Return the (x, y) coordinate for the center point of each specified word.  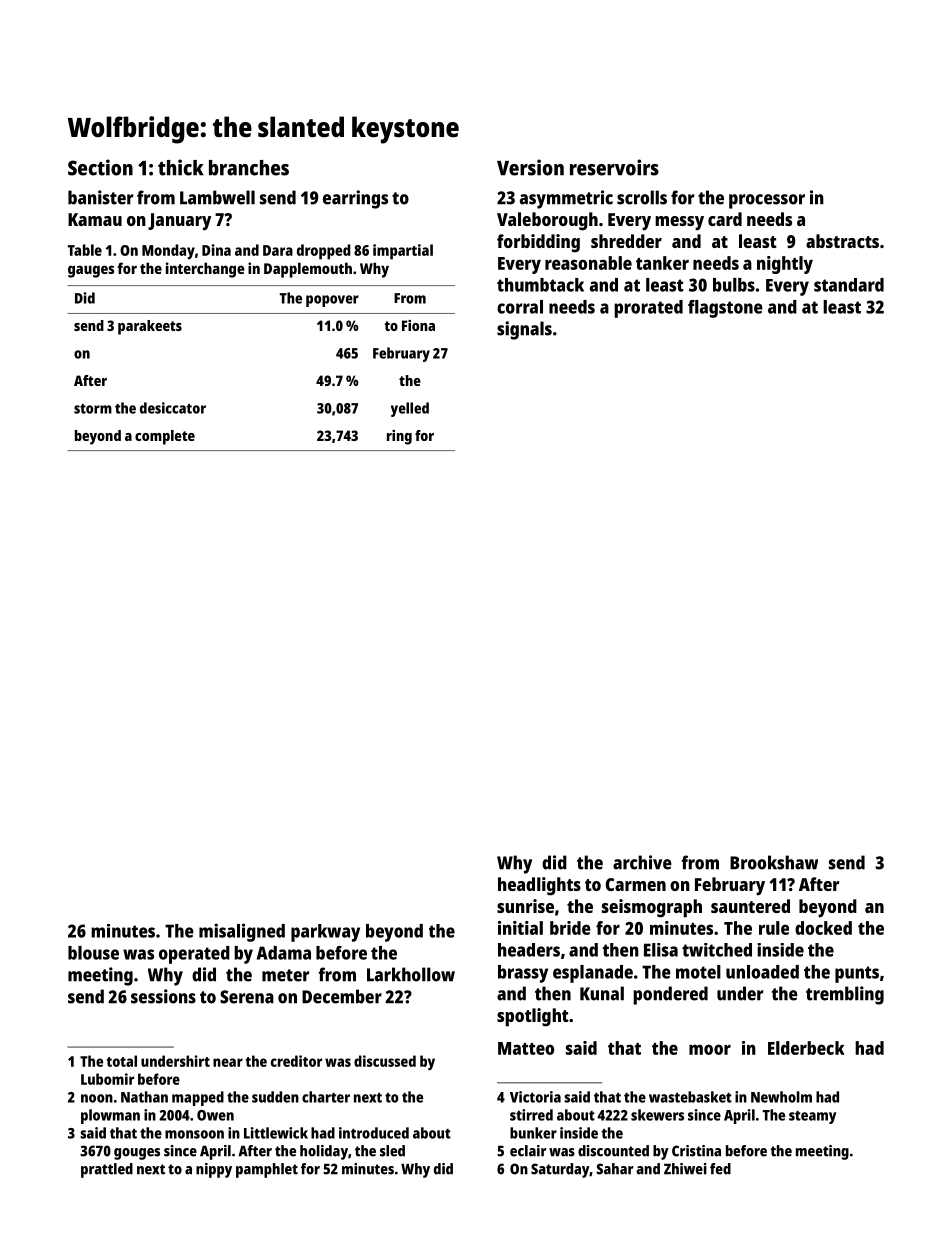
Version (530, 167)
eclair (528, 1151)
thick (181, 167)
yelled (410, 409)
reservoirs (614, 167)
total (122, 1061)
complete (165, 437)
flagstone (725, 309)
